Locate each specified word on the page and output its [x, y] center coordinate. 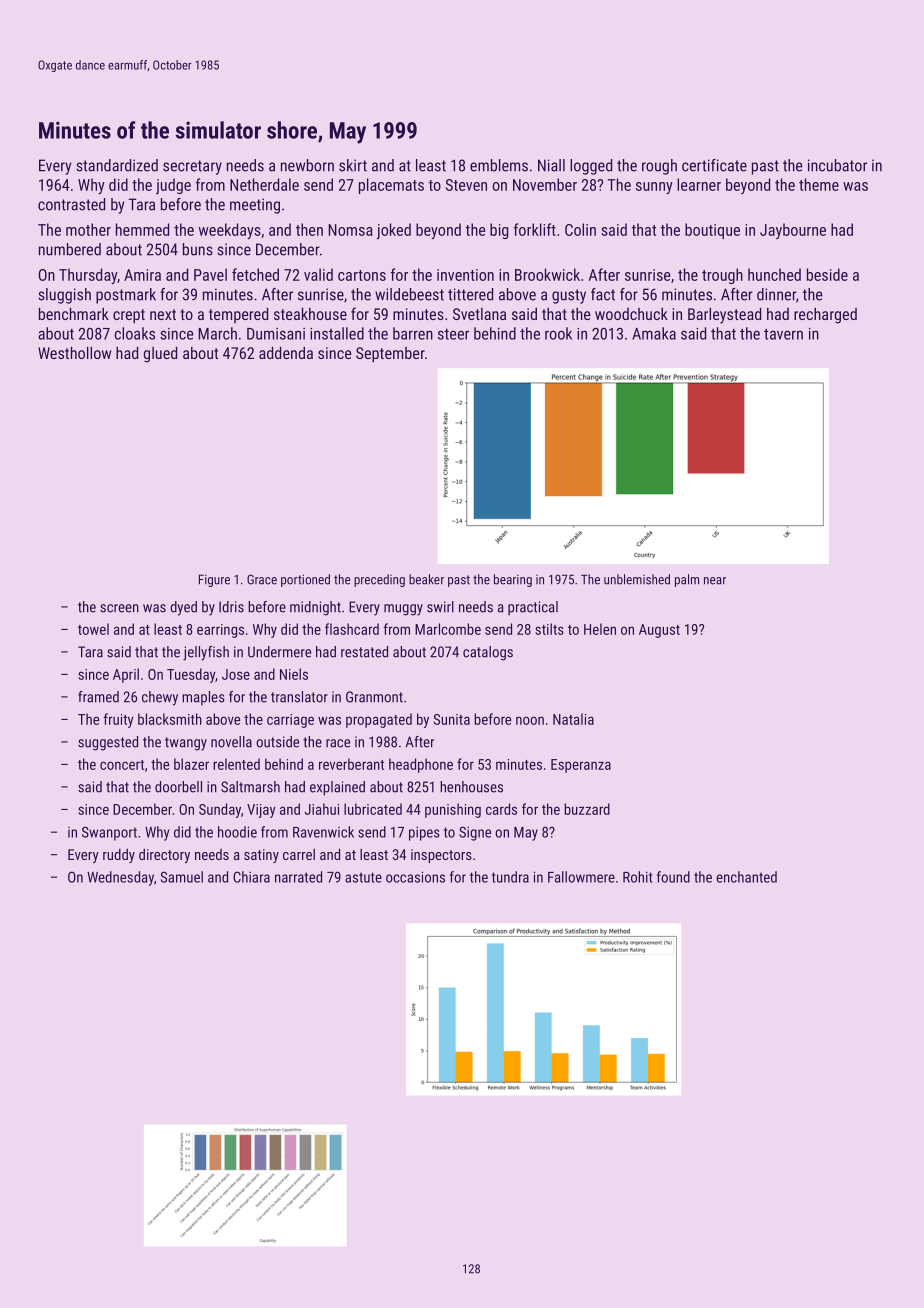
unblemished [637, 579]
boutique [712, 231]
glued [160, 355]
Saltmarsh [250, 787]
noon [530, 720]
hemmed [142, 229]
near [715, 581]
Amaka [654, 333]
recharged [825, 316]
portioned [305, 580]
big [499, 231]
